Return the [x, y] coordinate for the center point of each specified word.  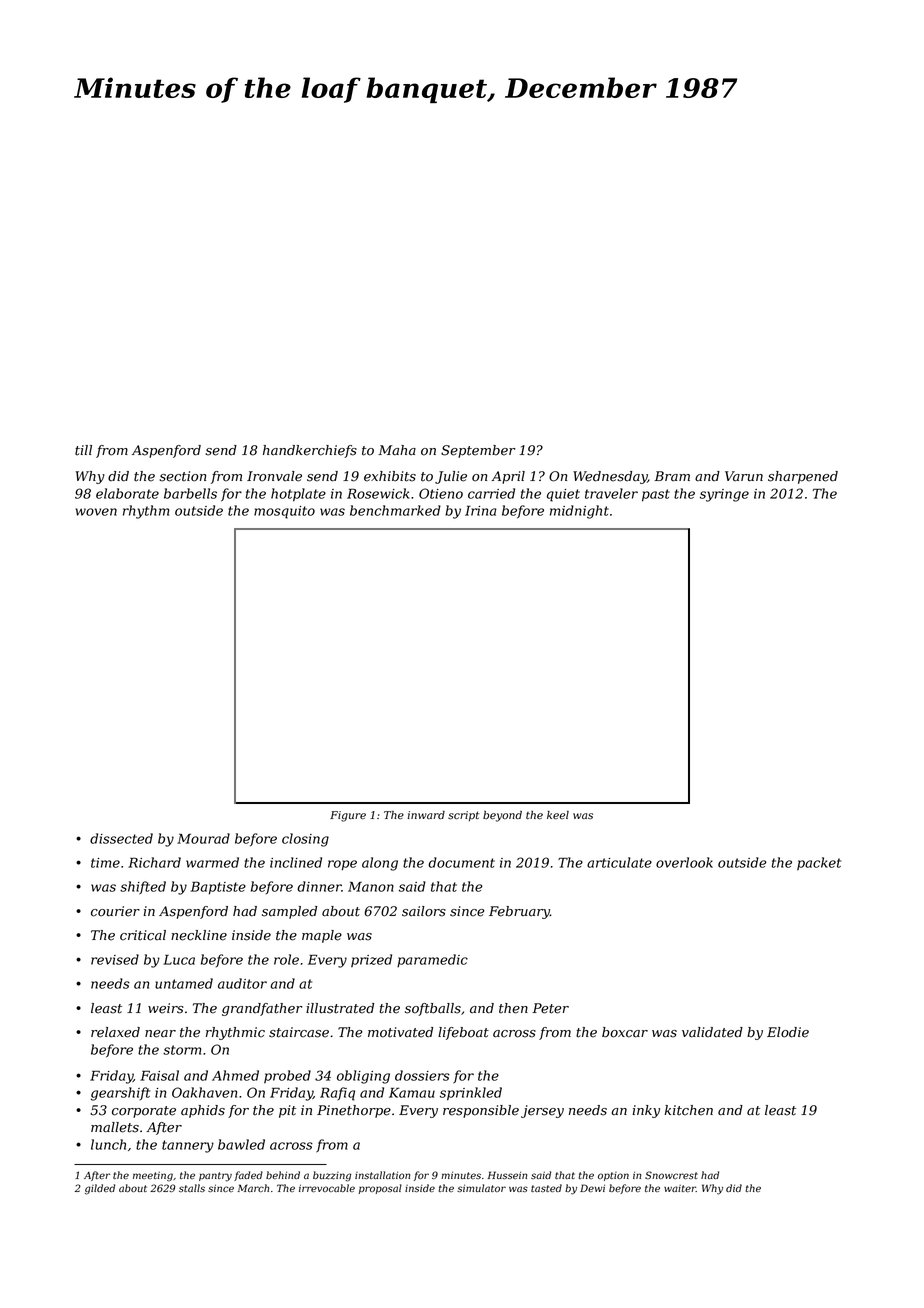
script [463, 816]
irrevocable [327, 1188]
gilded [100, 1189]
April [508, 477]
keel [558, 815]
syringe [724, 495]
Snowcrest [671, 1175]
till [83, 450]
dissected [121, 838]
